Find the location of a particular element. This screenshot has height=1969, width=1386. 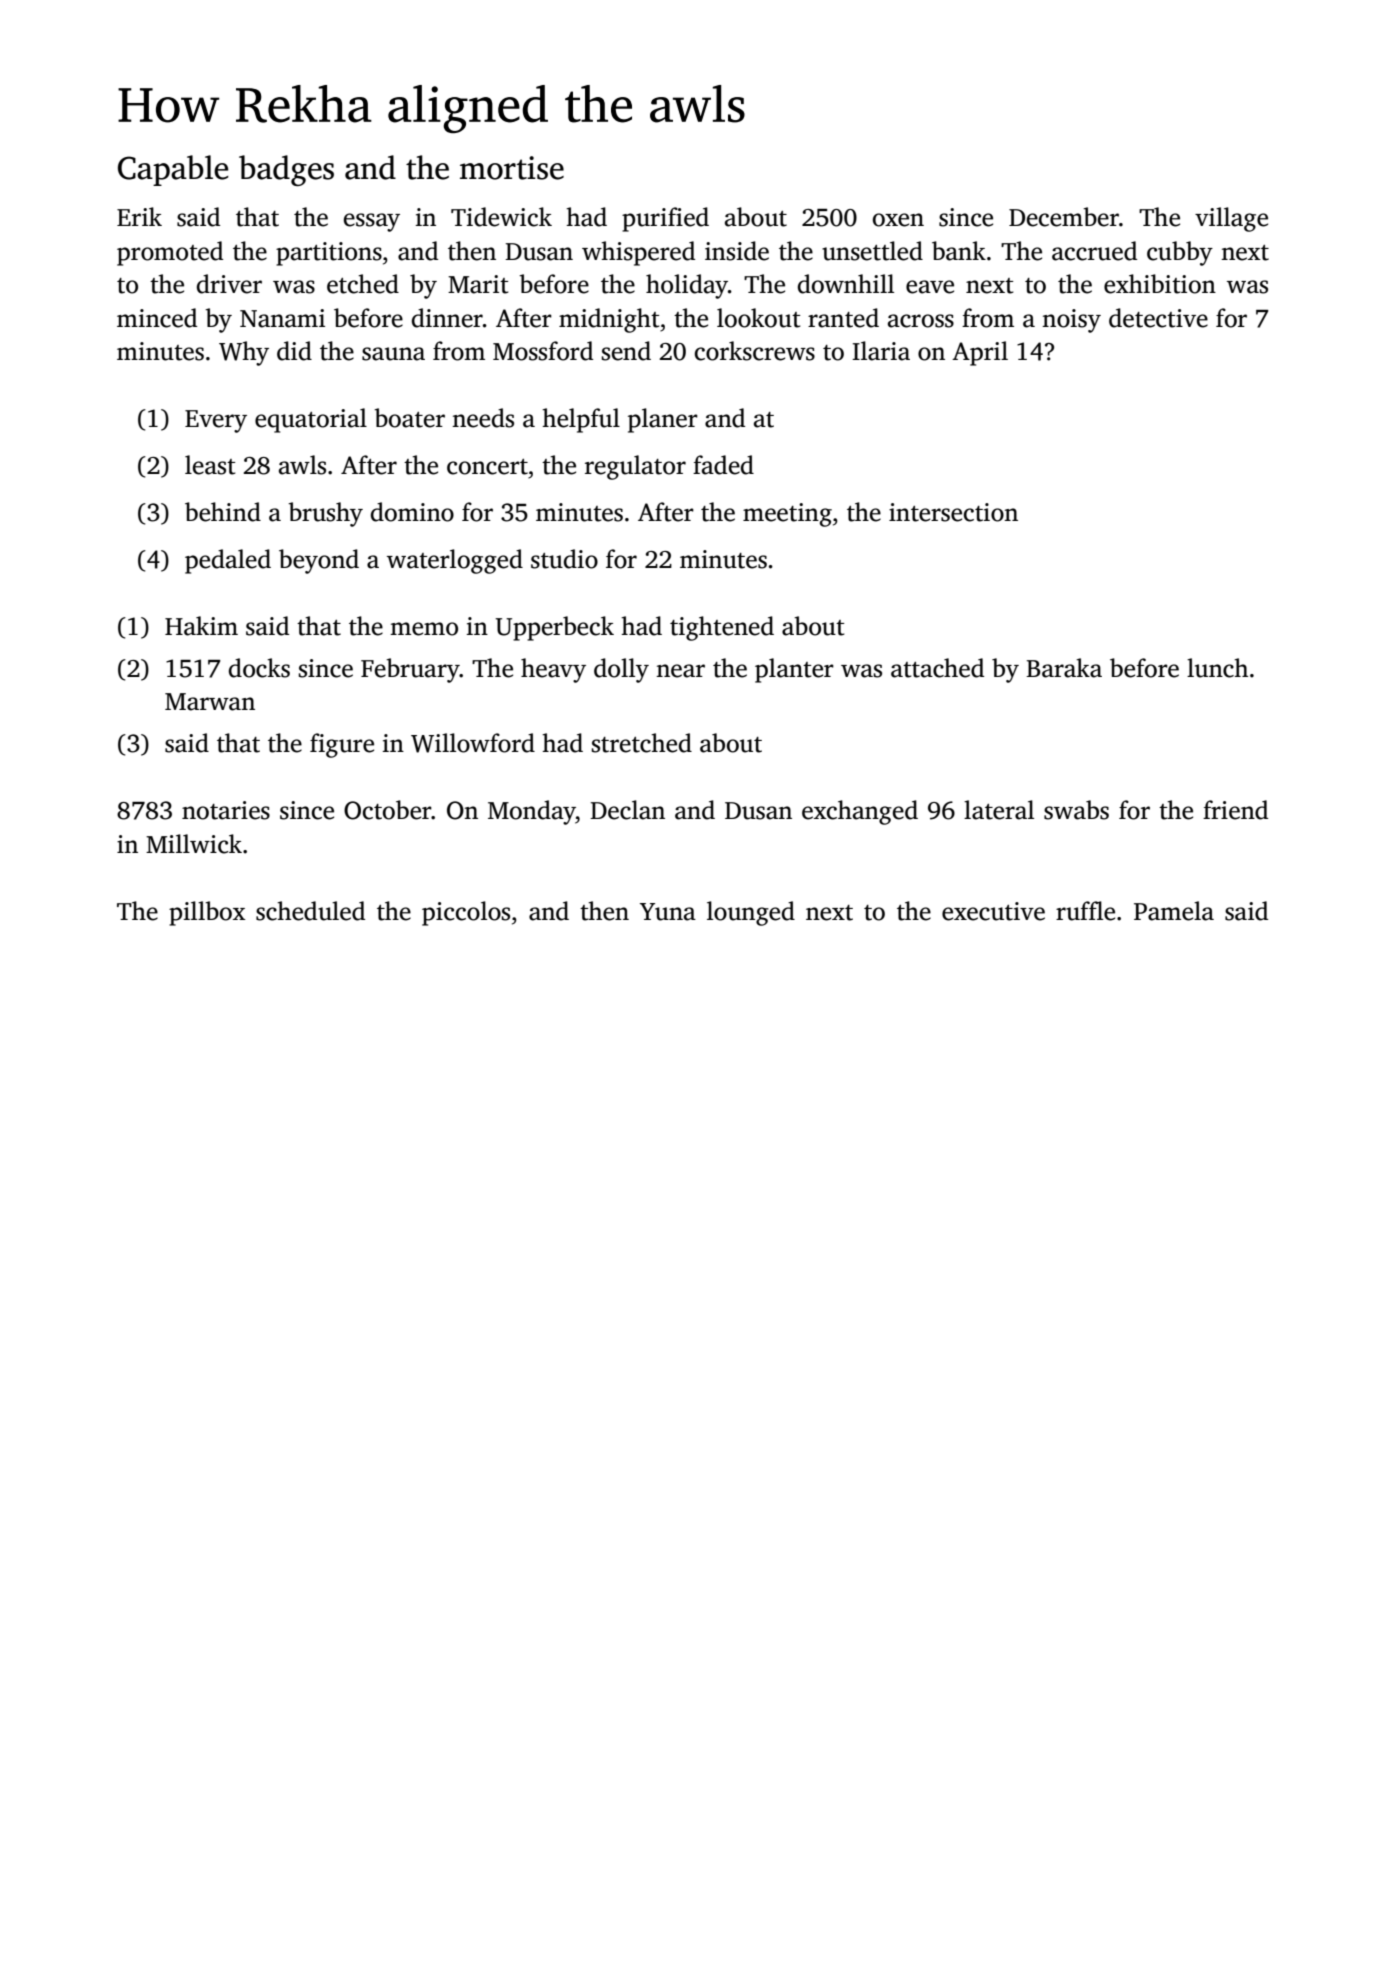

Hakim is located at coordinates (201, 626).
